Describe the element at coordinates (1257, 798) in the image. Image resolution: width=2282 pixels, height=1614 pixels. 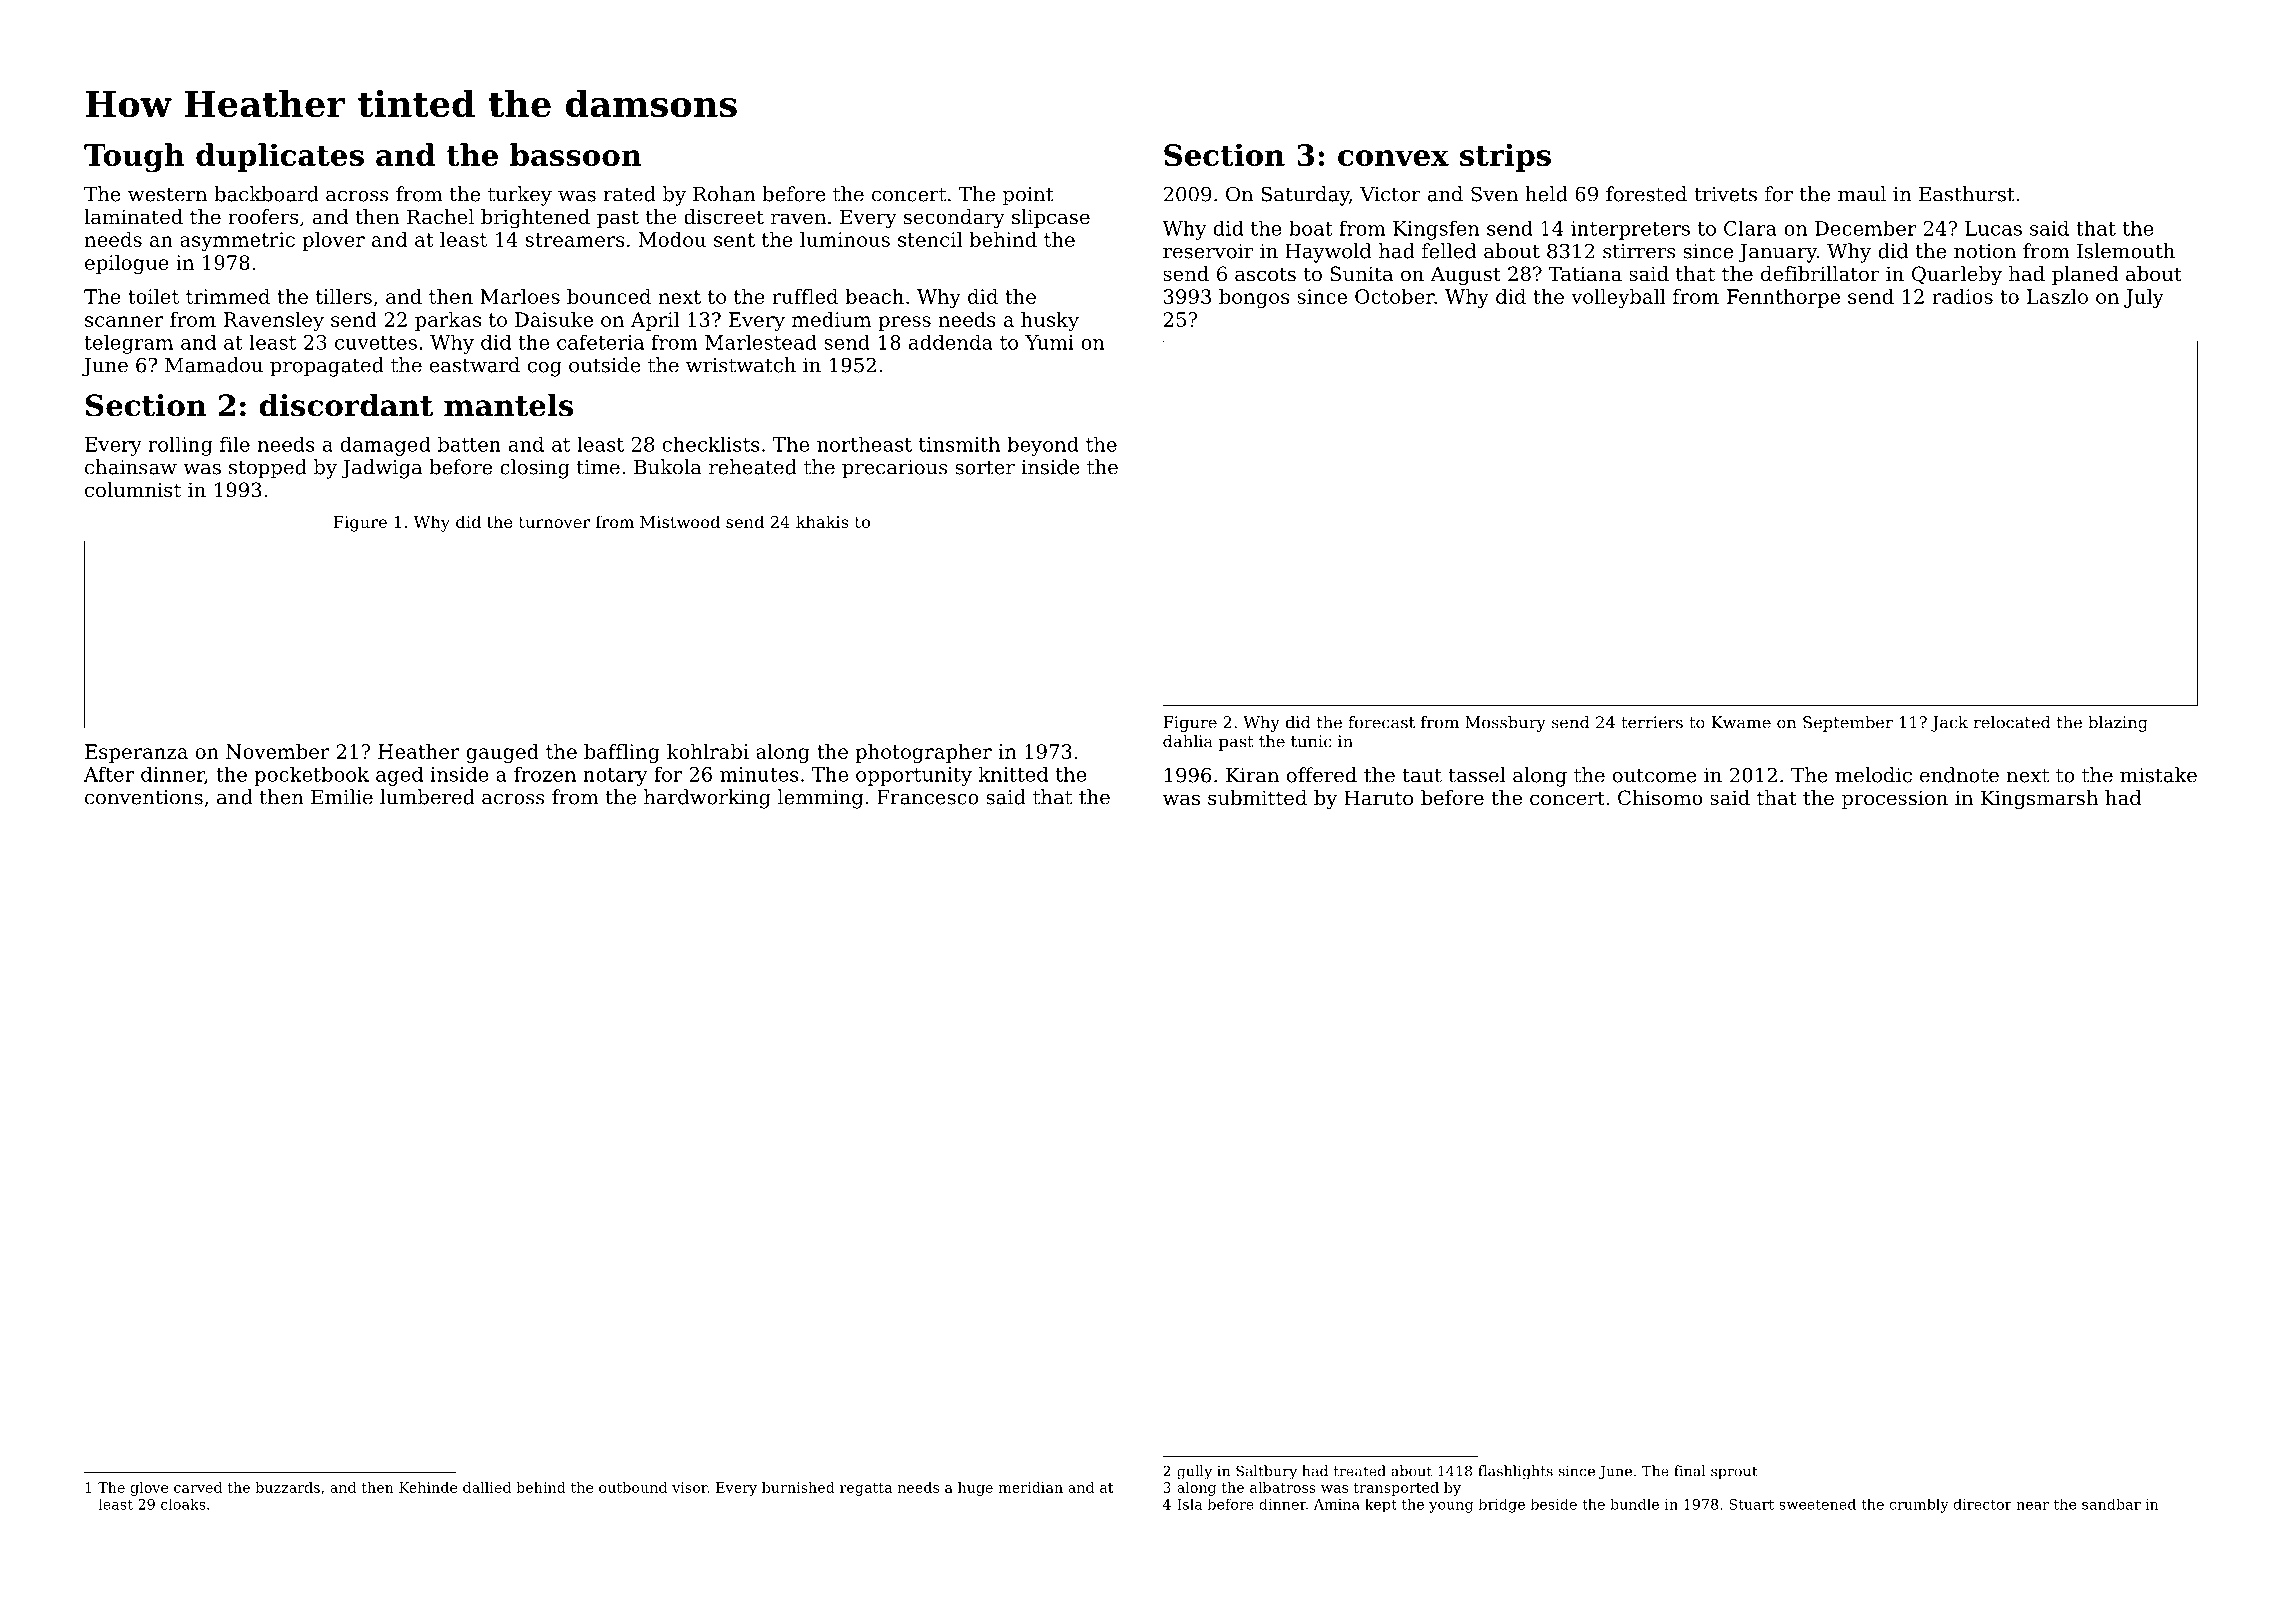
I see `submitted` at that location.
